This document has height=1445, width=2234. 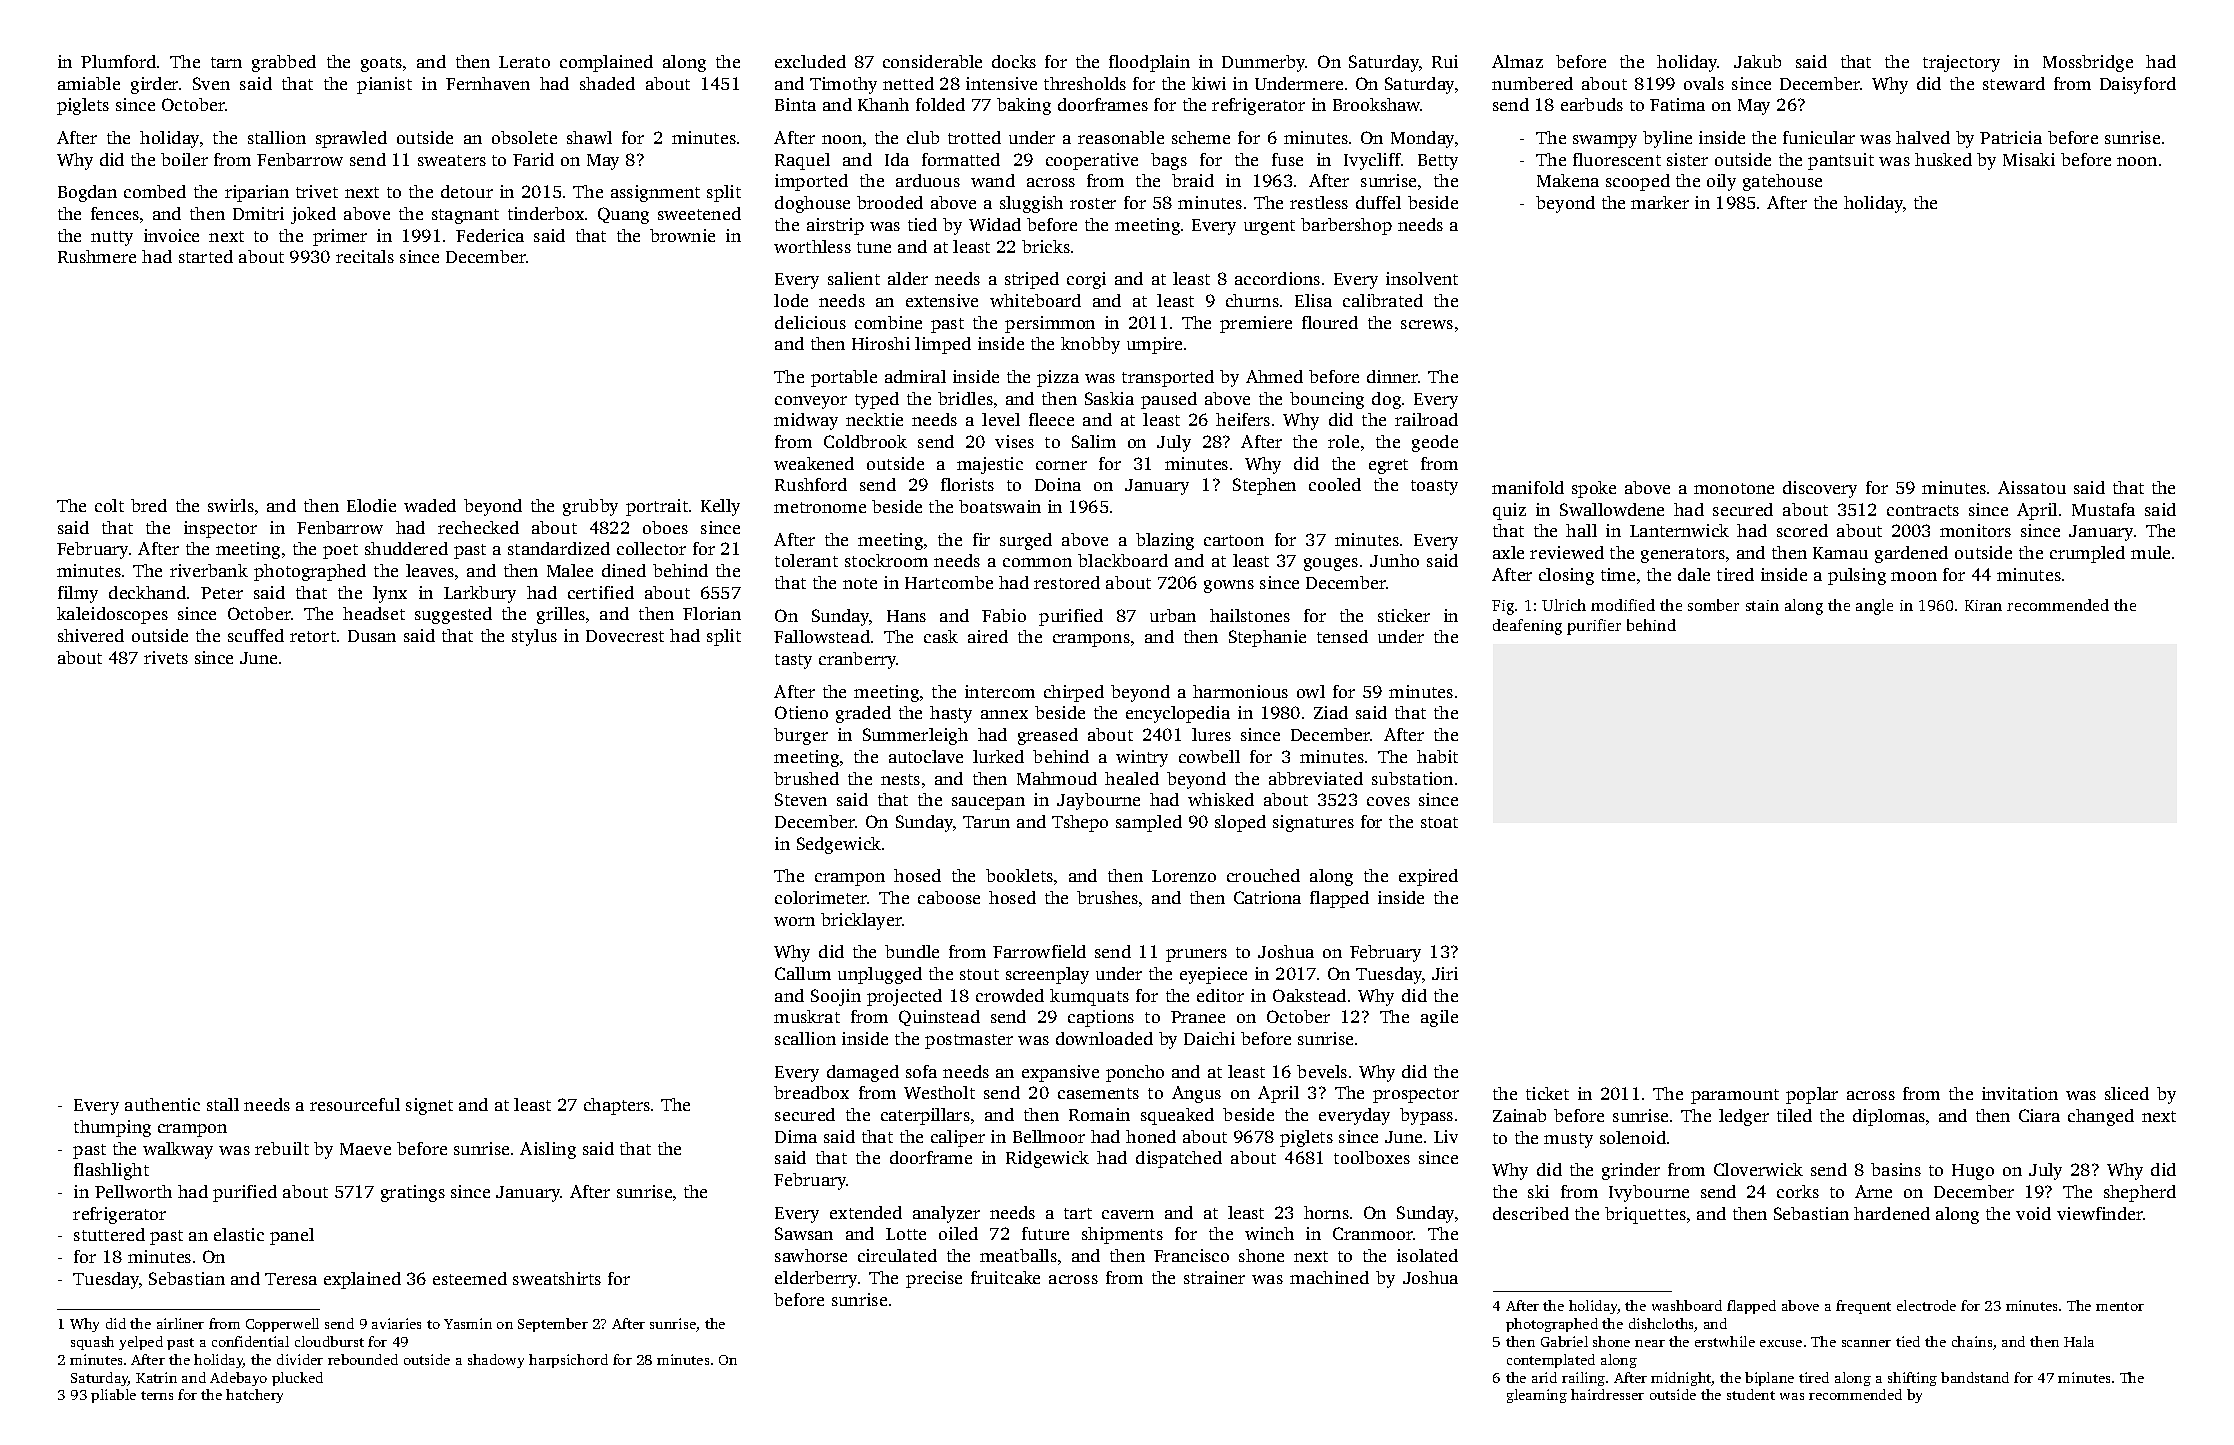 What do you see at coordinates (1782, 182) in the document?
I see `gatehouse` at bounding box center [1782, 182].
